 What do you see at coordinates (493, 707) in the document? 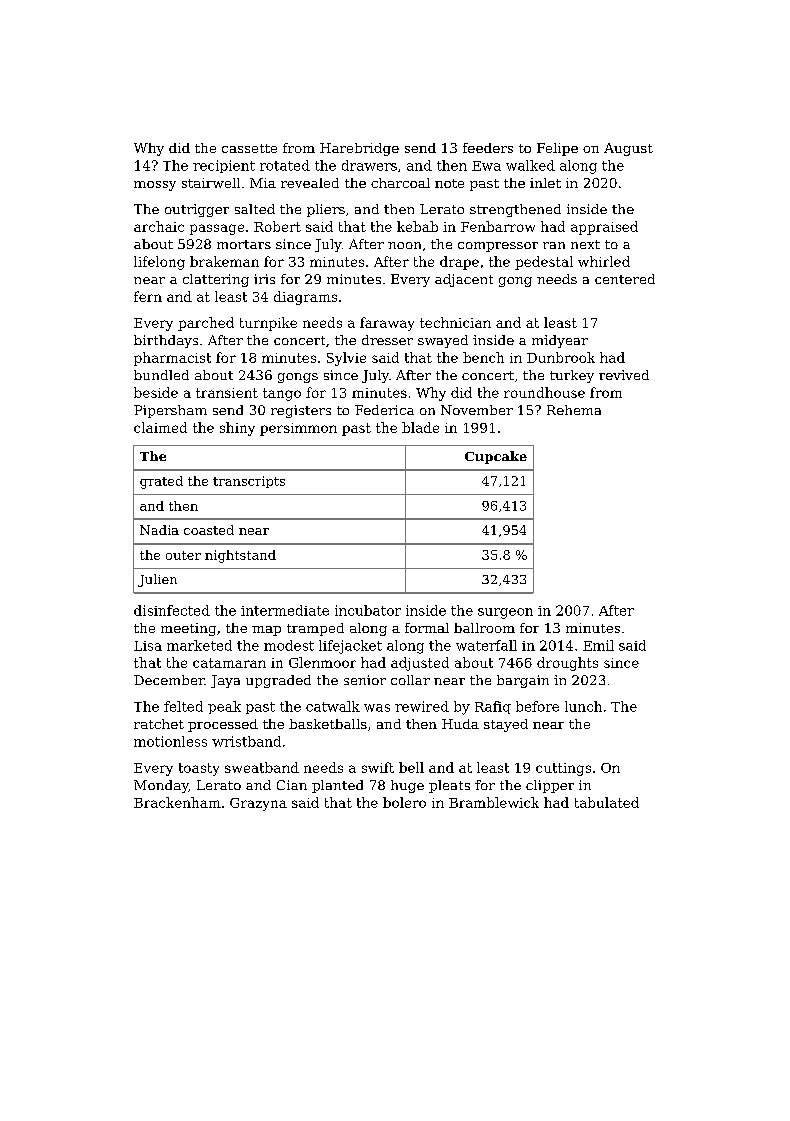
I see `Rafiq` at bounding box center [493, 707].
